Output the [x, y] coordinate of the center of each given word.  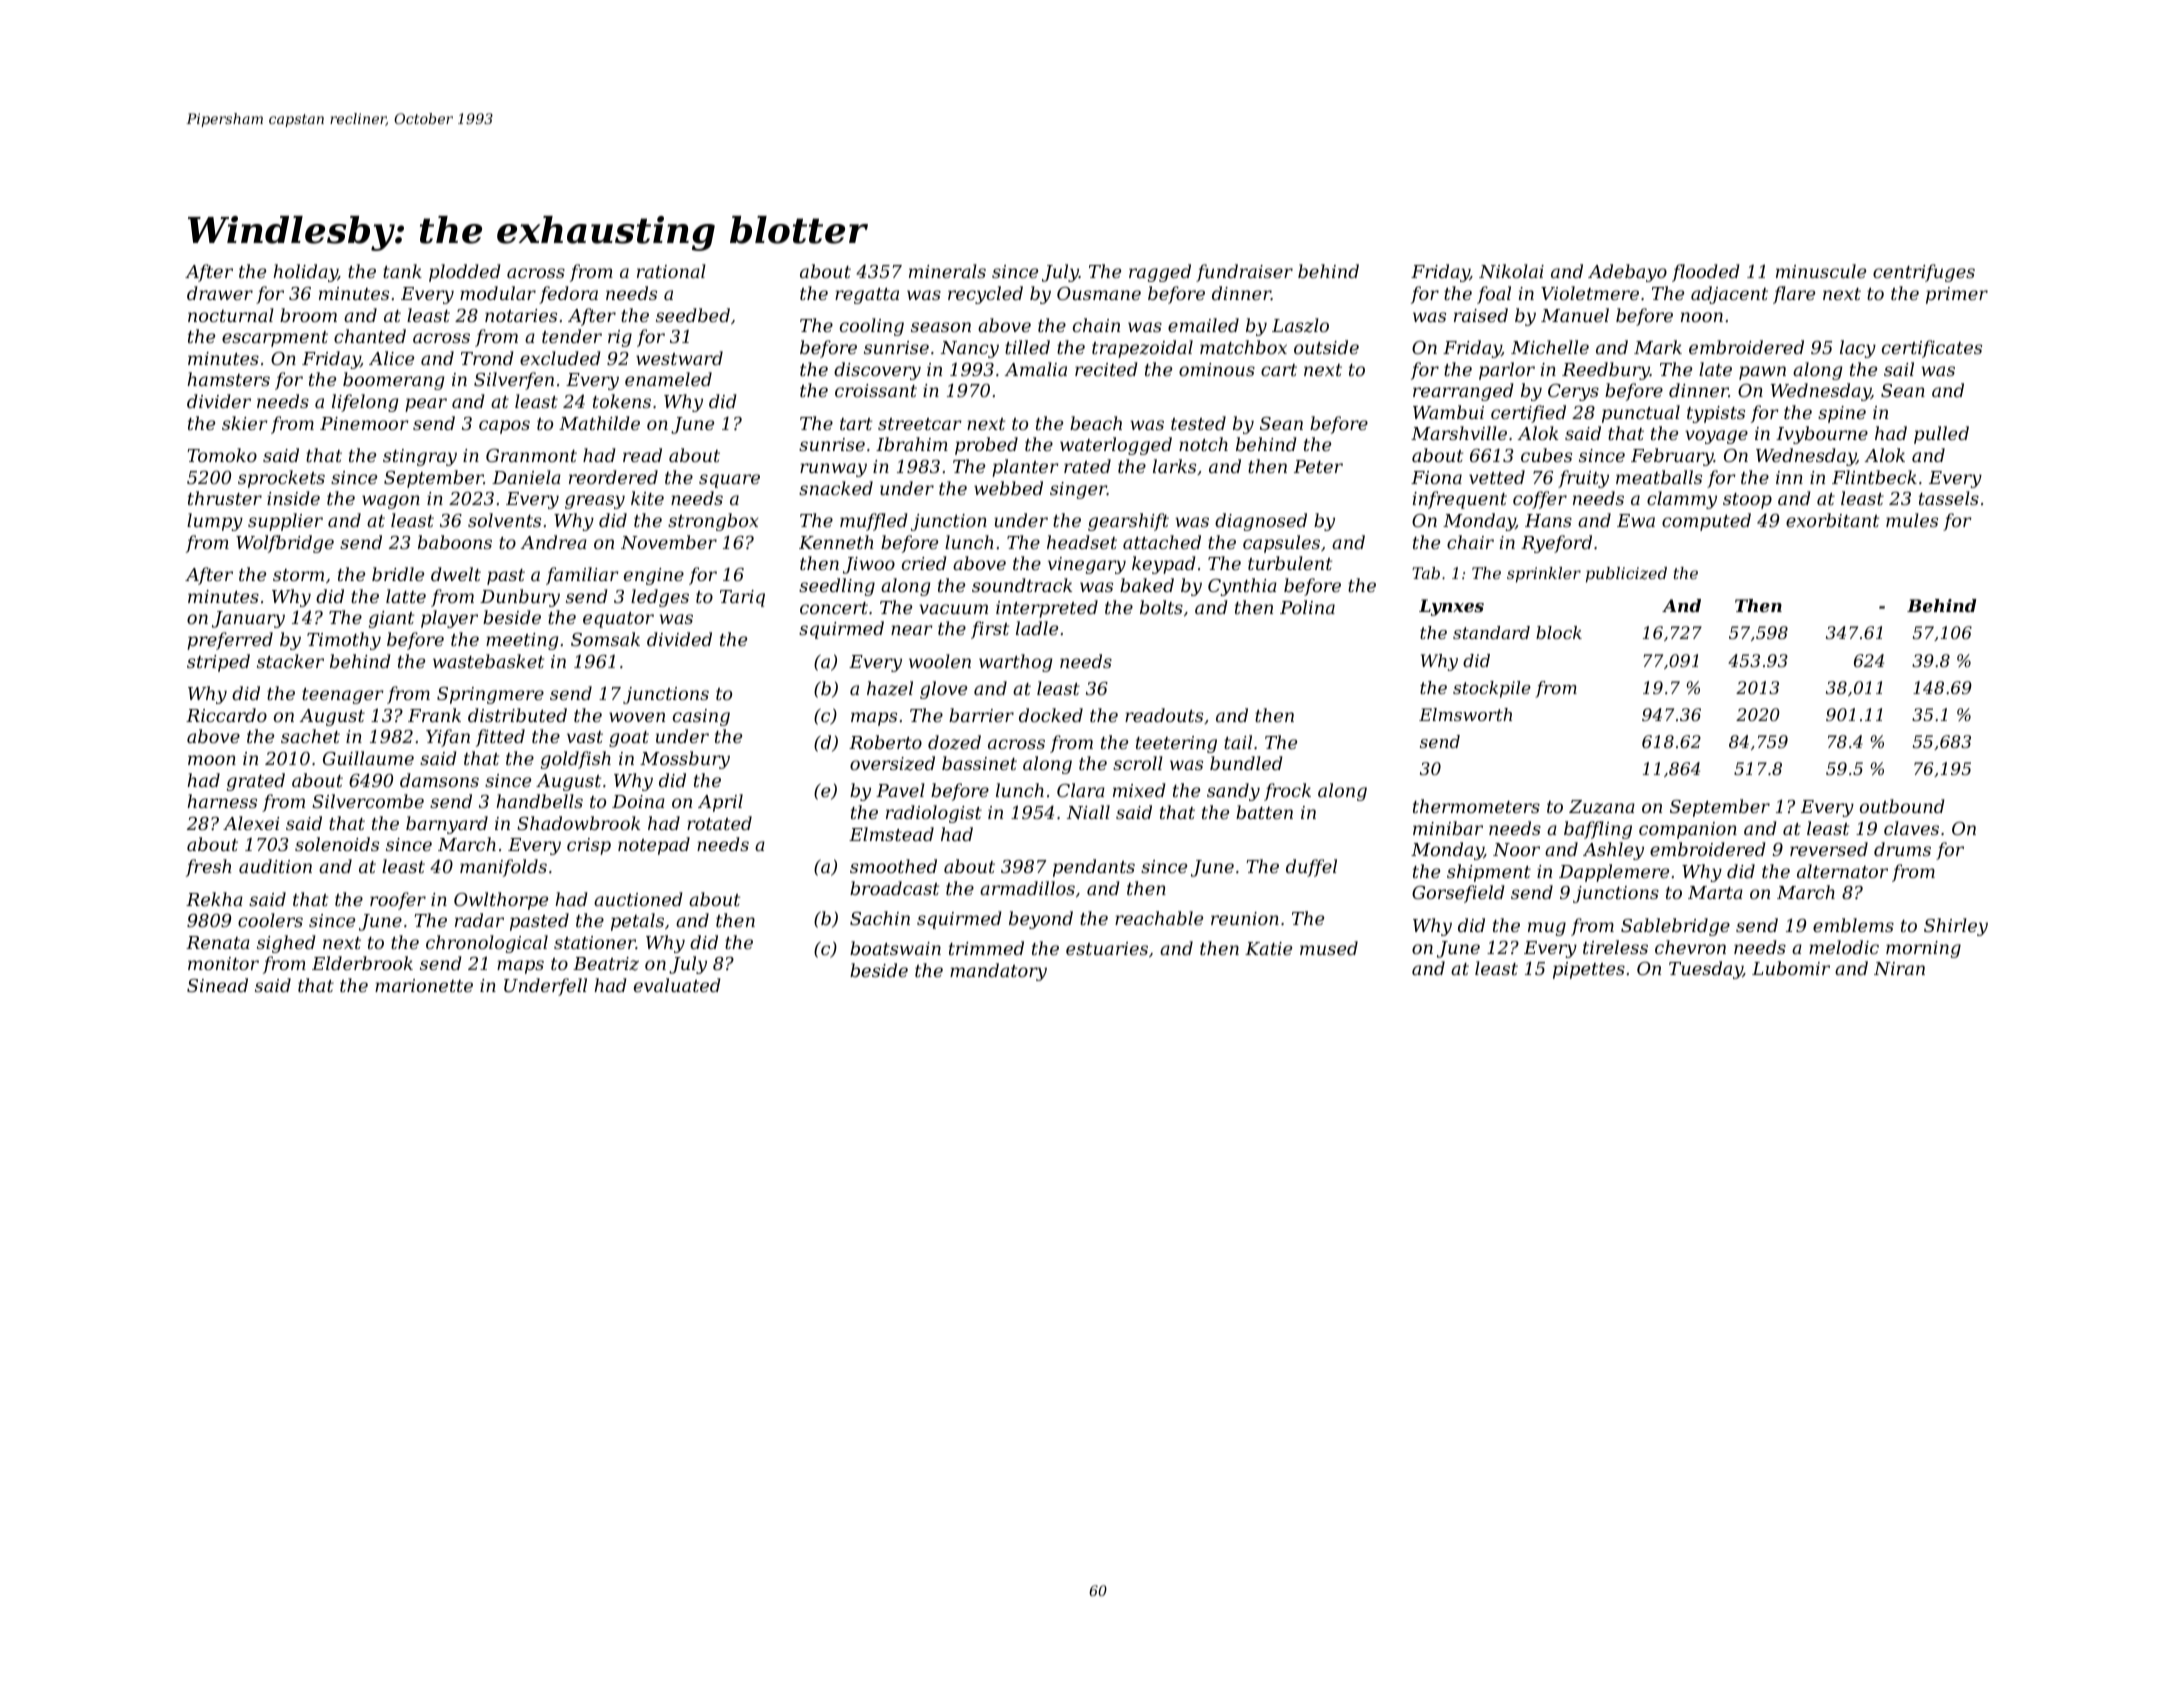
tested [1198, 423]
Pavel [900, 790]
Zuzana [1602, 807]
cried [924, 563]
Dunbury [520, 598]
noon [1702, 317]
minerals [947, 271]
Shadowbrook [578, 823]
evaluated [677, 985]
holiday [305, 273]
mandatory [998, 972]
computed [1706, 522]
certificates [1932, 349]
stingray [420, 457]
